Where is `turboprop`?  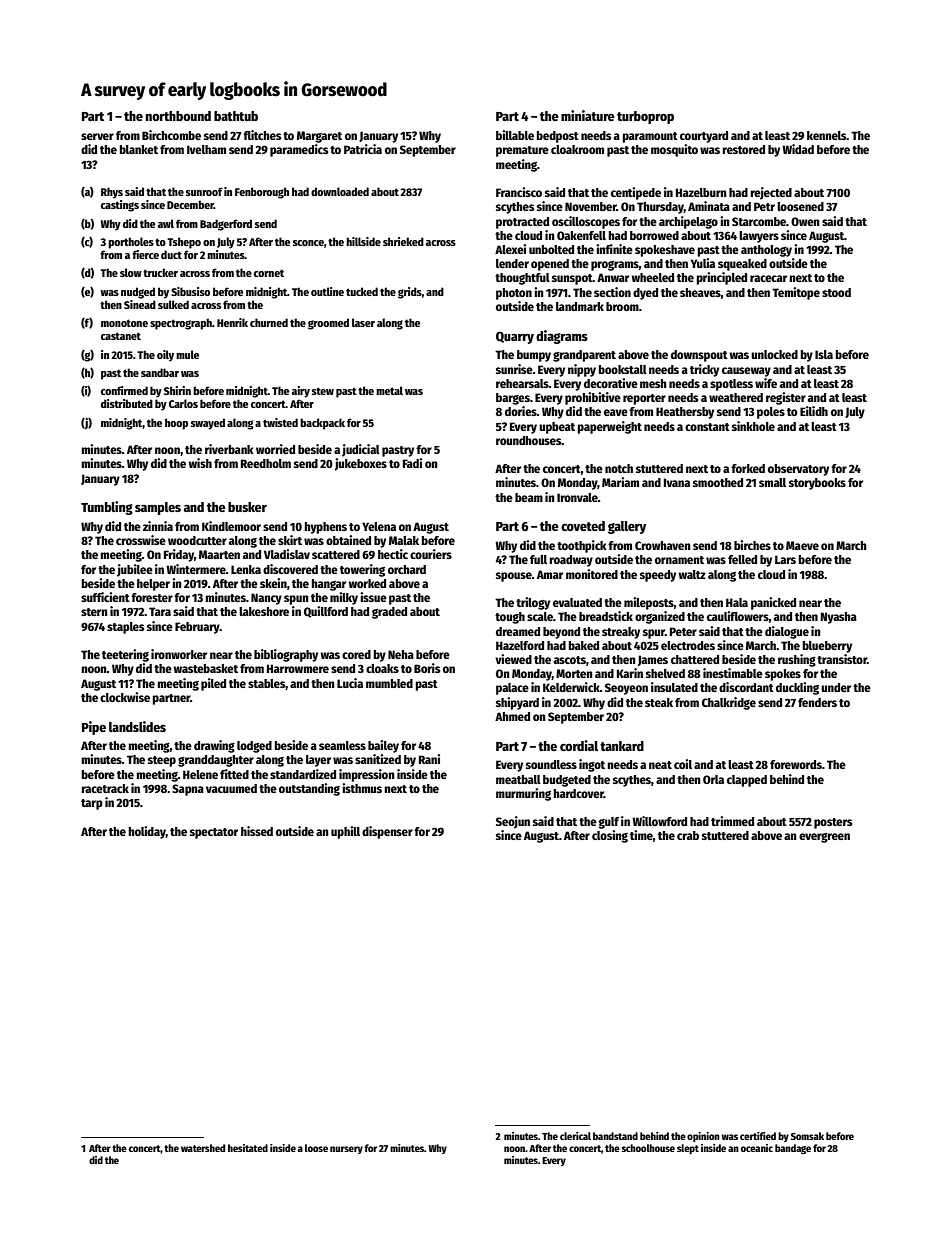
turboprop is located at coordinates (645, 117).
